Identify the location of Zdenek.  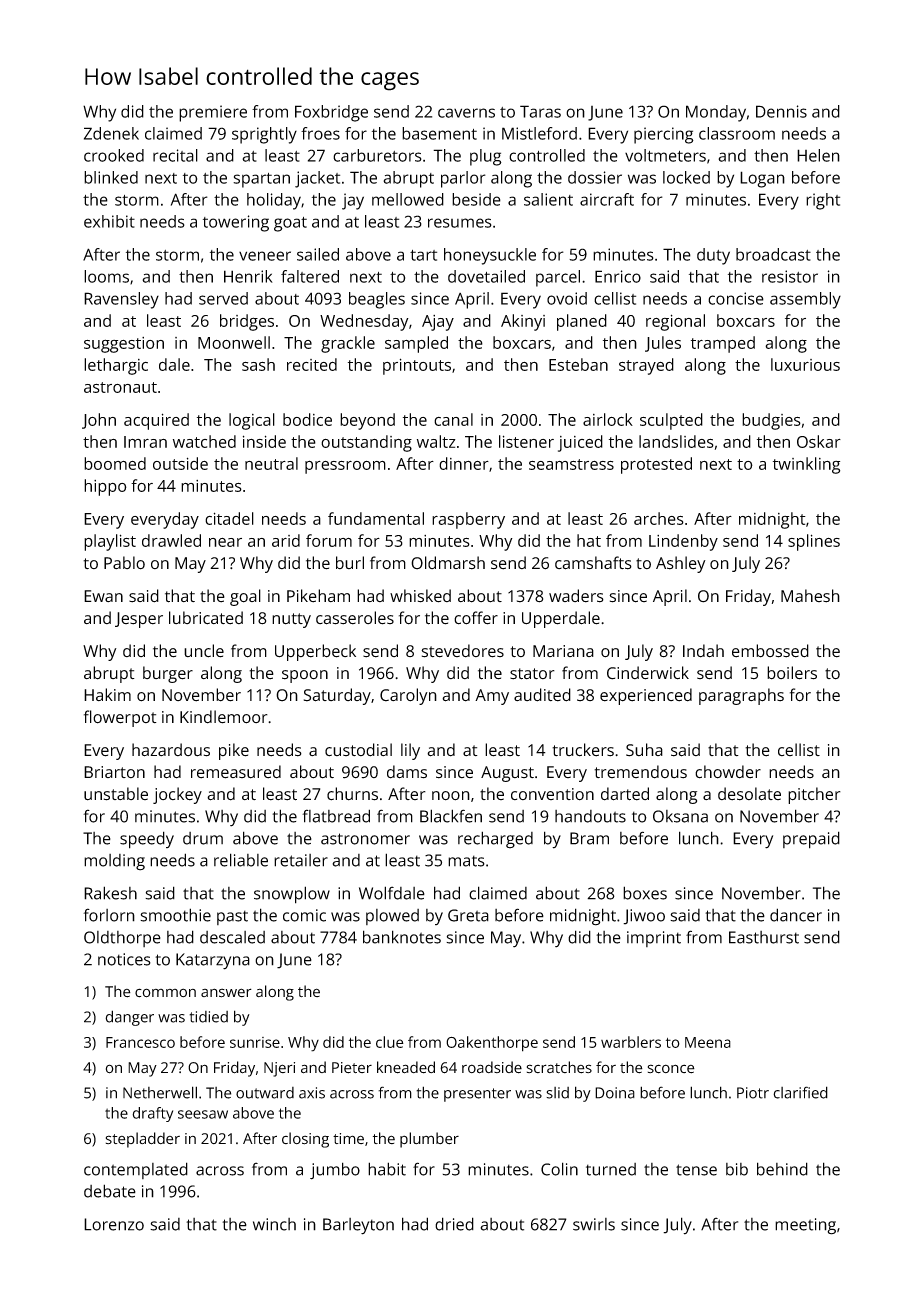
(111, 133).
